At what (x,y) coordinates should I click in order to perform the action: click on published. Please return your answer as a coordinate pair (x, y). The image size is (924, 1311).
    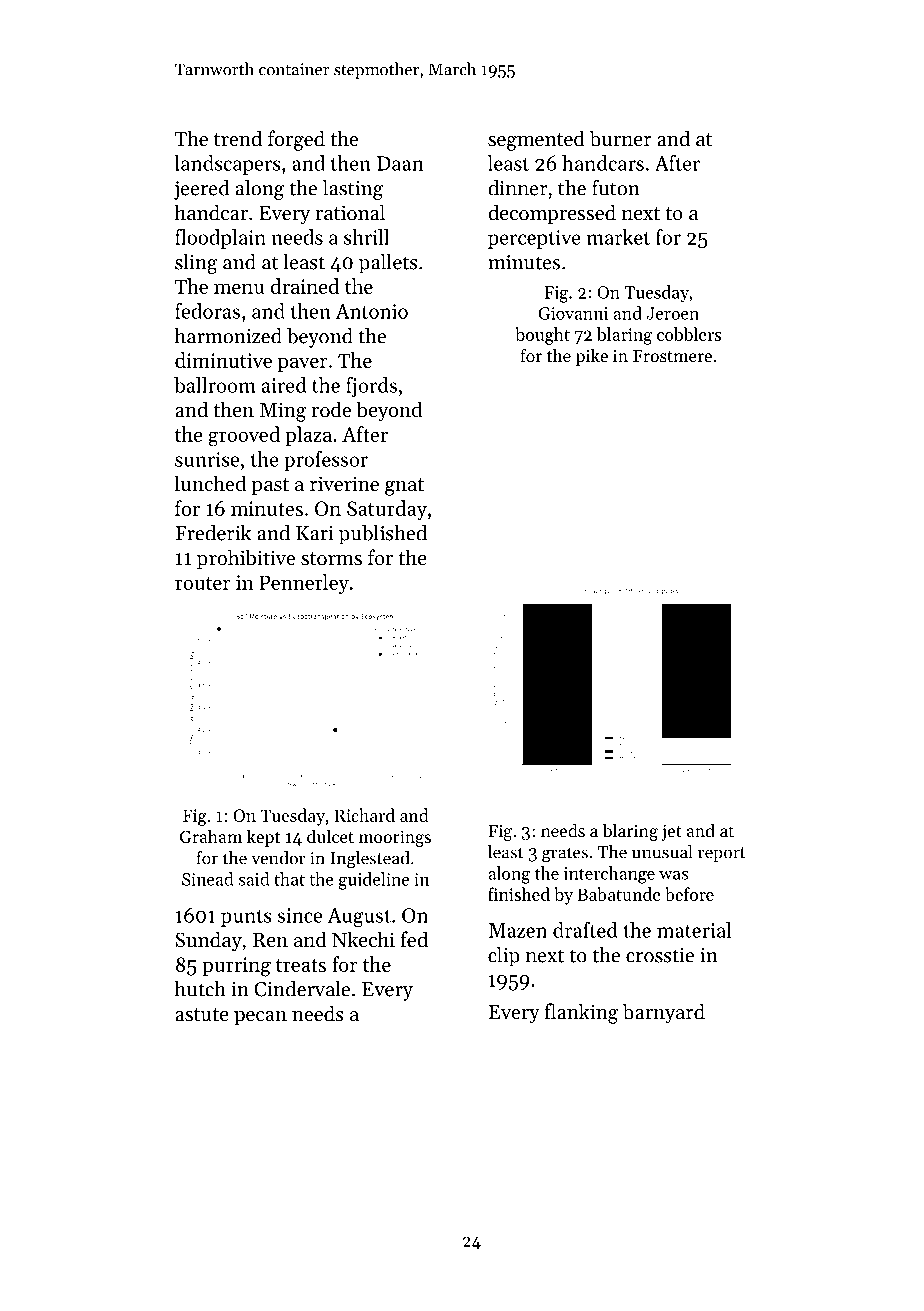
    Looking at the image, I should click on (383, 535).
